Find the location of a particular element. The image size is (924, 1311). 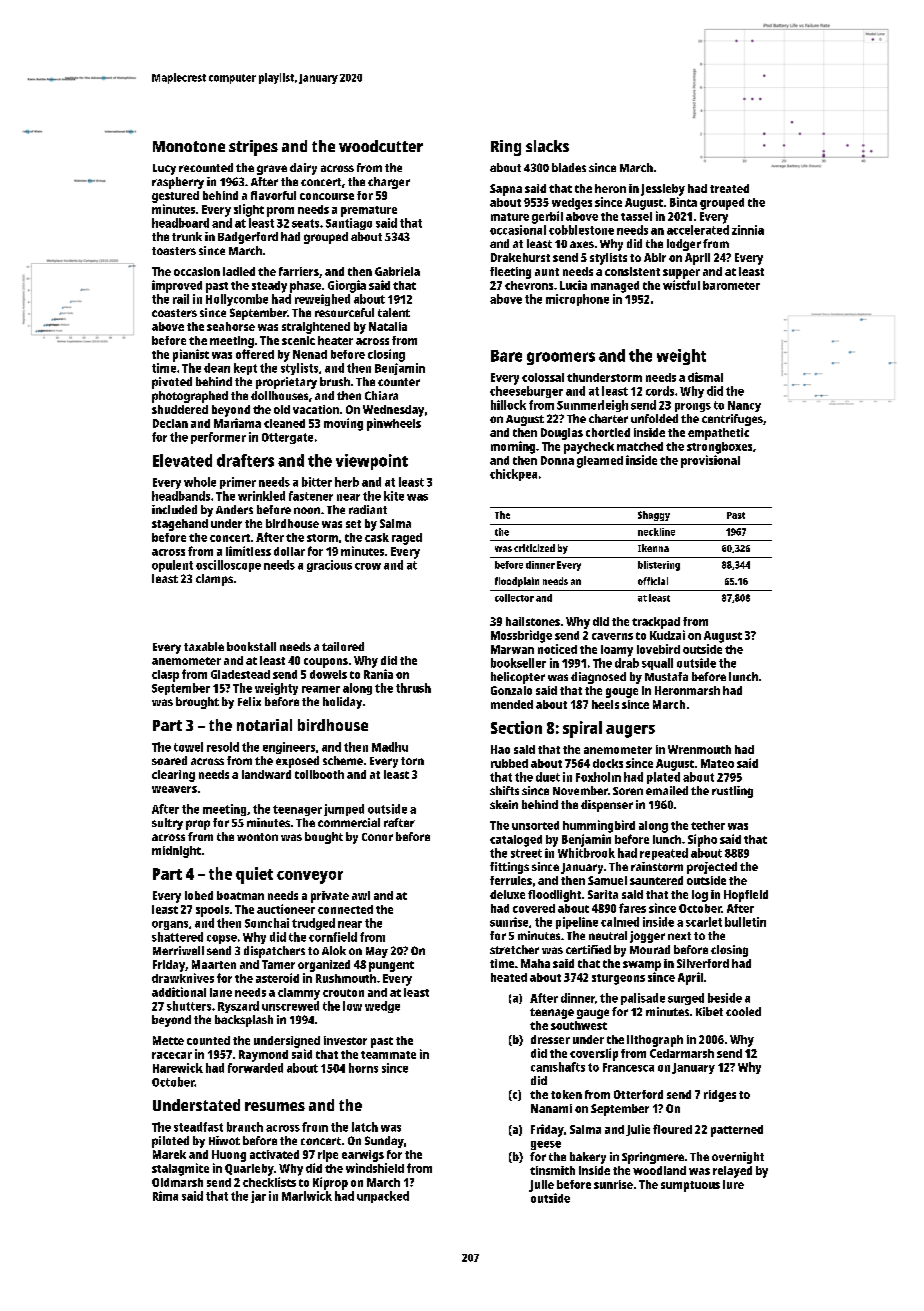

tollbooth is located at coordinates (319, 774).
